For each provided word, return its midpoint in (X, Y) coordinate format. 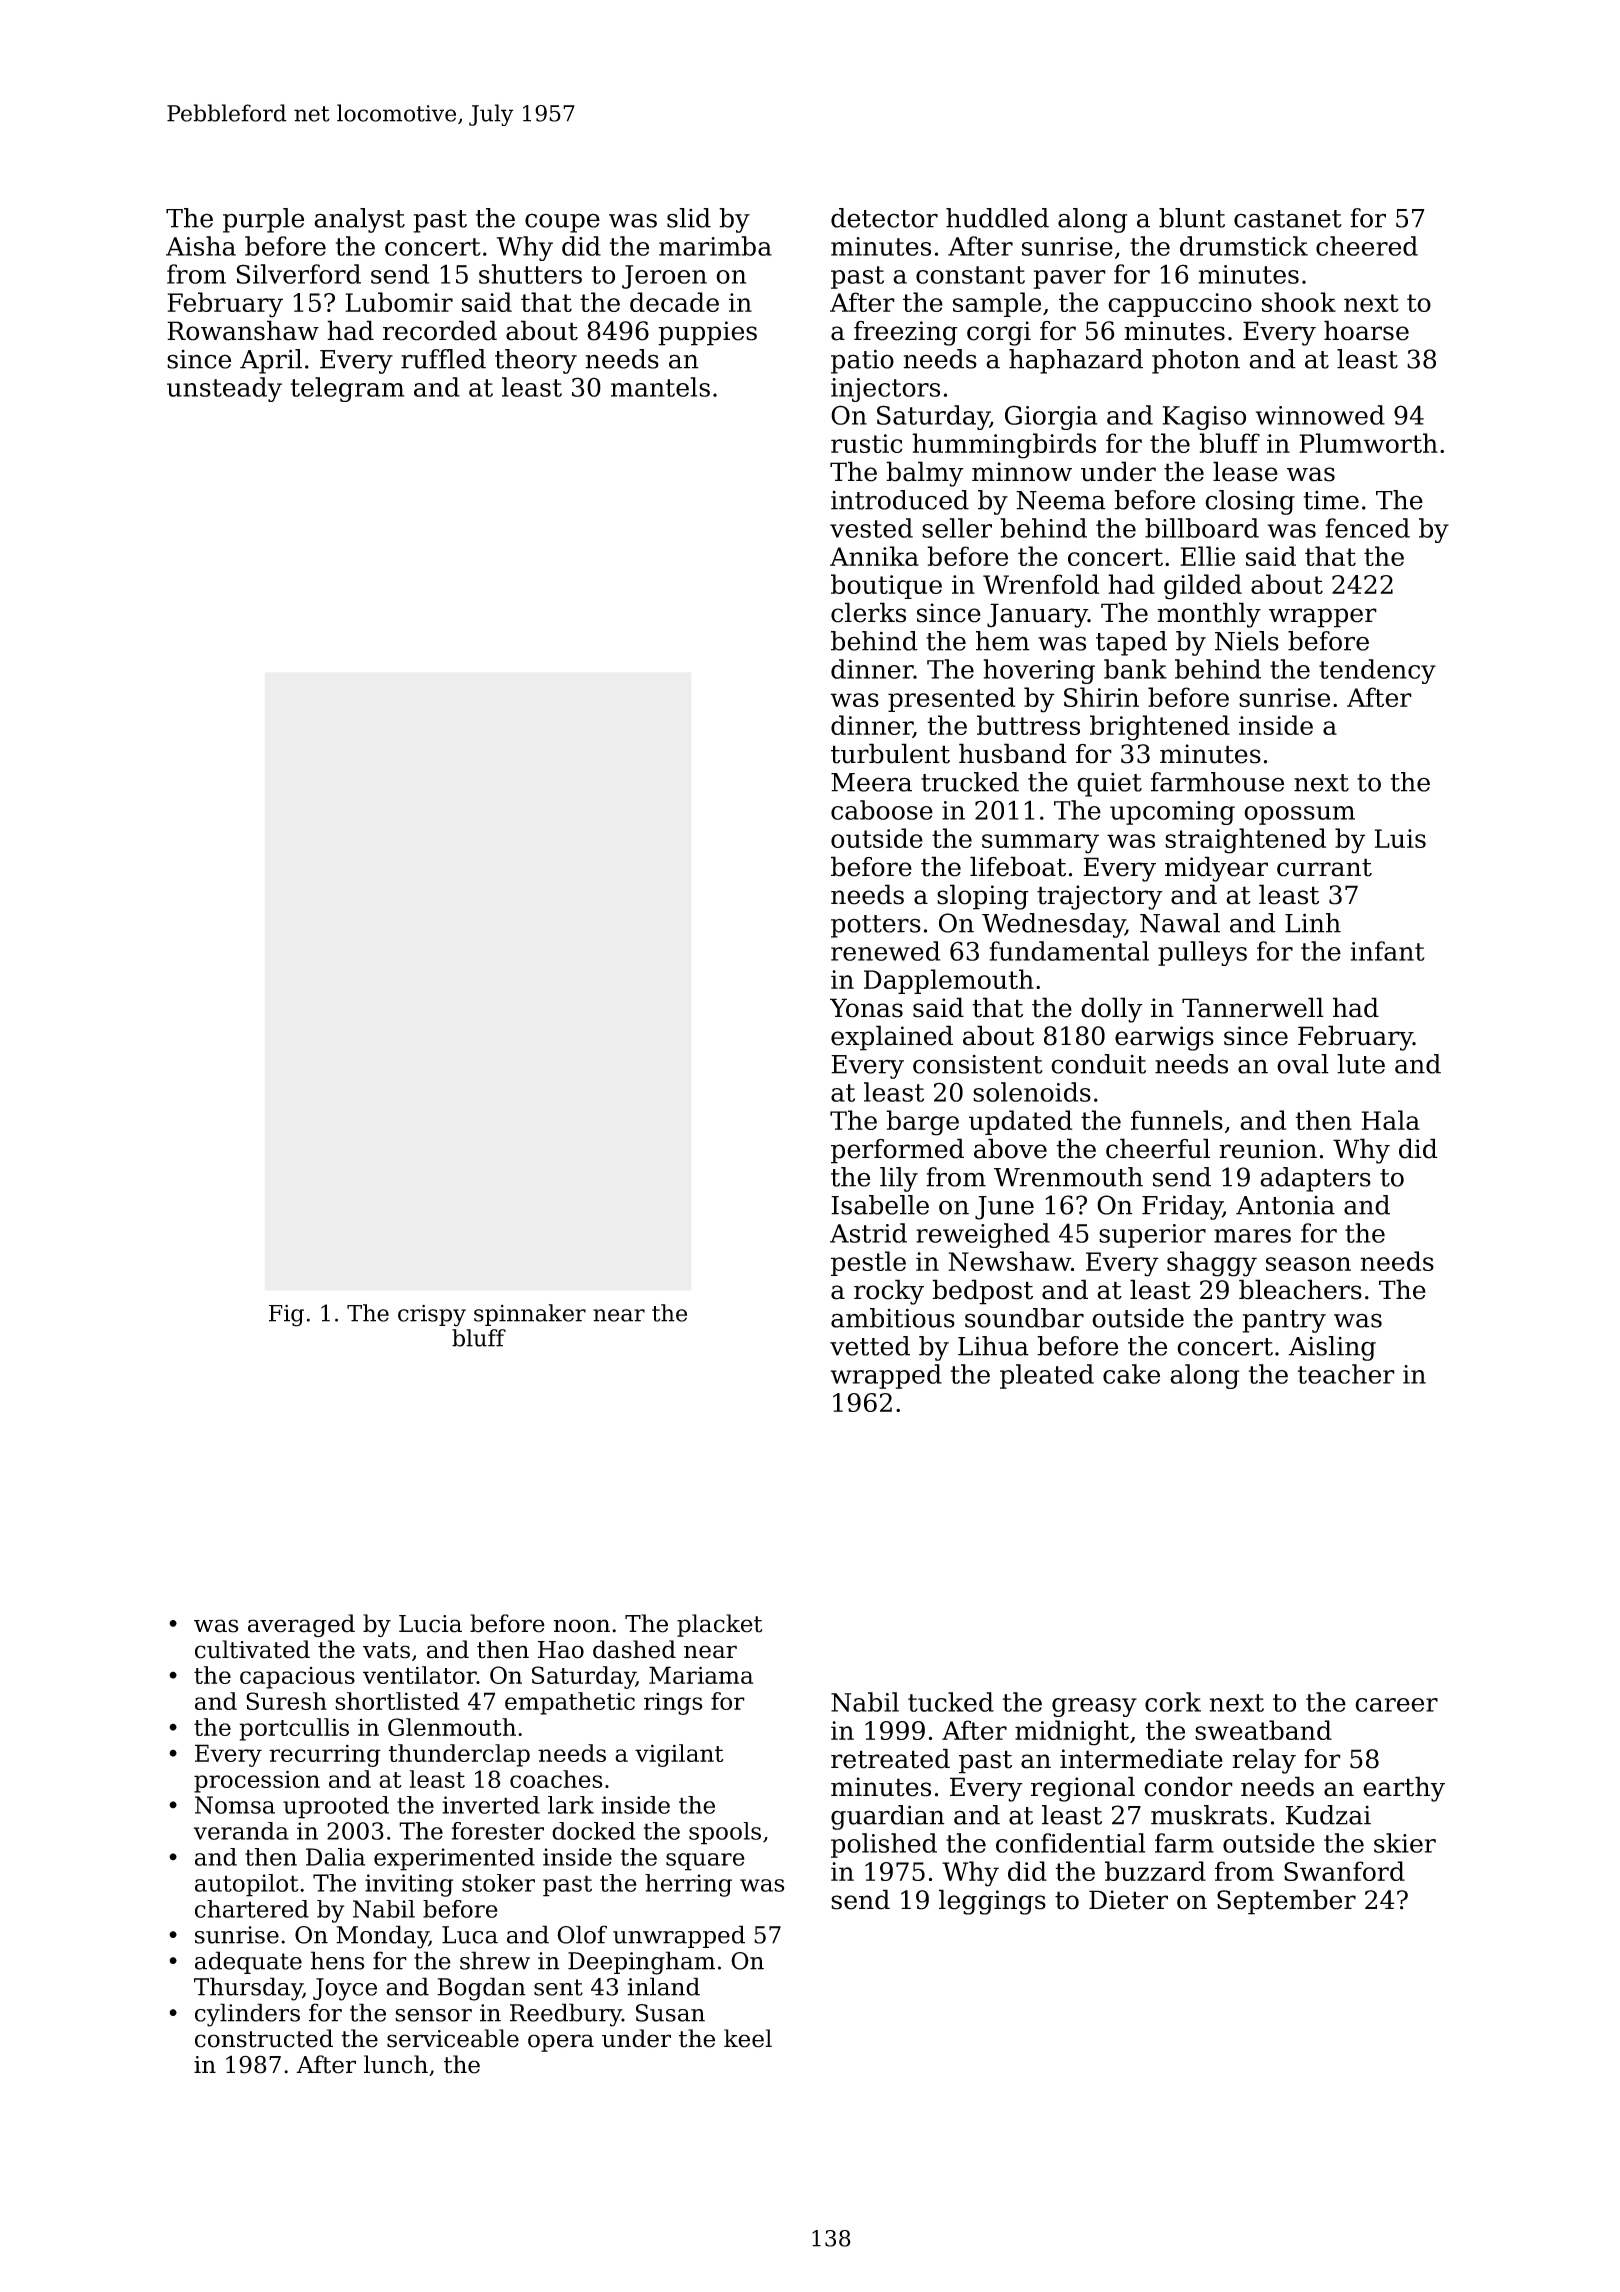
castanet (1288, 219)
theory (536, 361)
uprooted (336, 1807)
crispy (432, 1316)
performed (897, 1151)
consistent (978, 1064)
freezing (906, 333)
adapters (1315, 1179)
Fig (286, 1316)
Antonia (1285, 1205)
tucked (951, 1702)
